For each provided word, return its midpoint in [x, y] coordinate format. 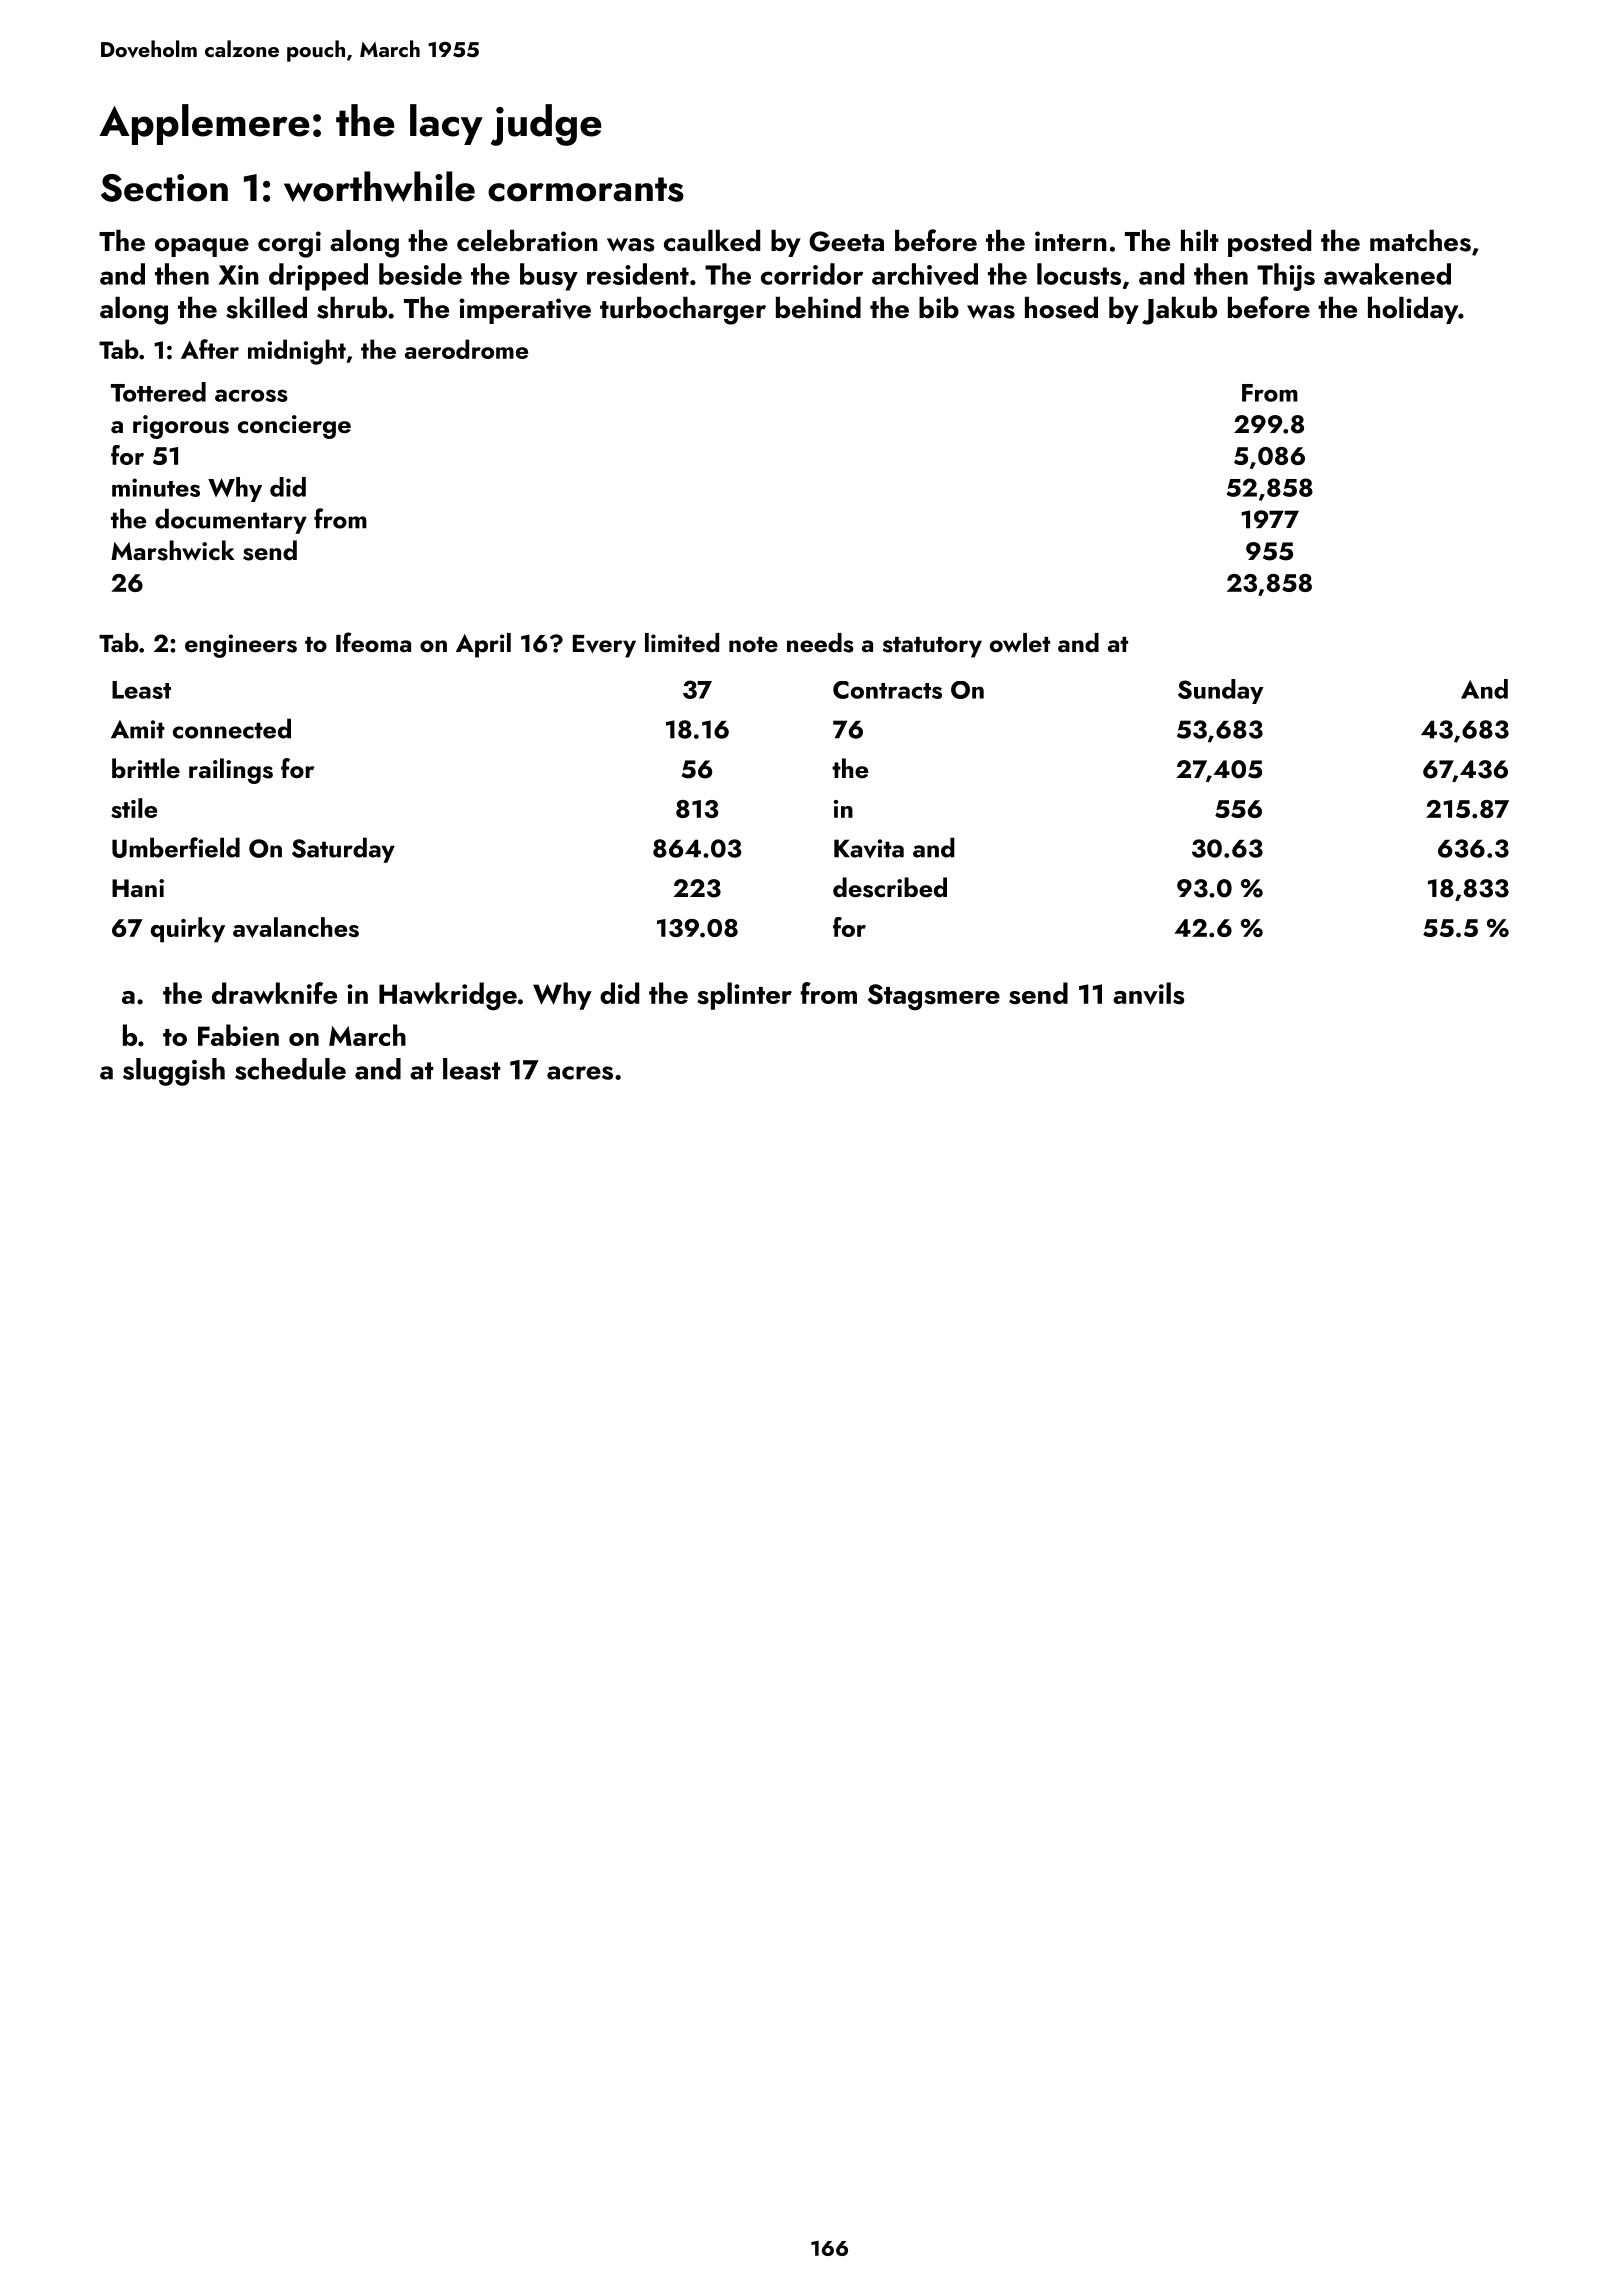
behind [818, 307]
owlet [1020, 643]
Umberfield [176, 847]
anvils [1149, 993]
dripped [318, 277]
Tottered [158, 392]
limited [682, 642]
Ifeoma [373, 642]
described [890, 887]
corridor [812, 274]
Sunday [1221, 691]
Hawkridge [448, 996]
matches [1420, 241]
